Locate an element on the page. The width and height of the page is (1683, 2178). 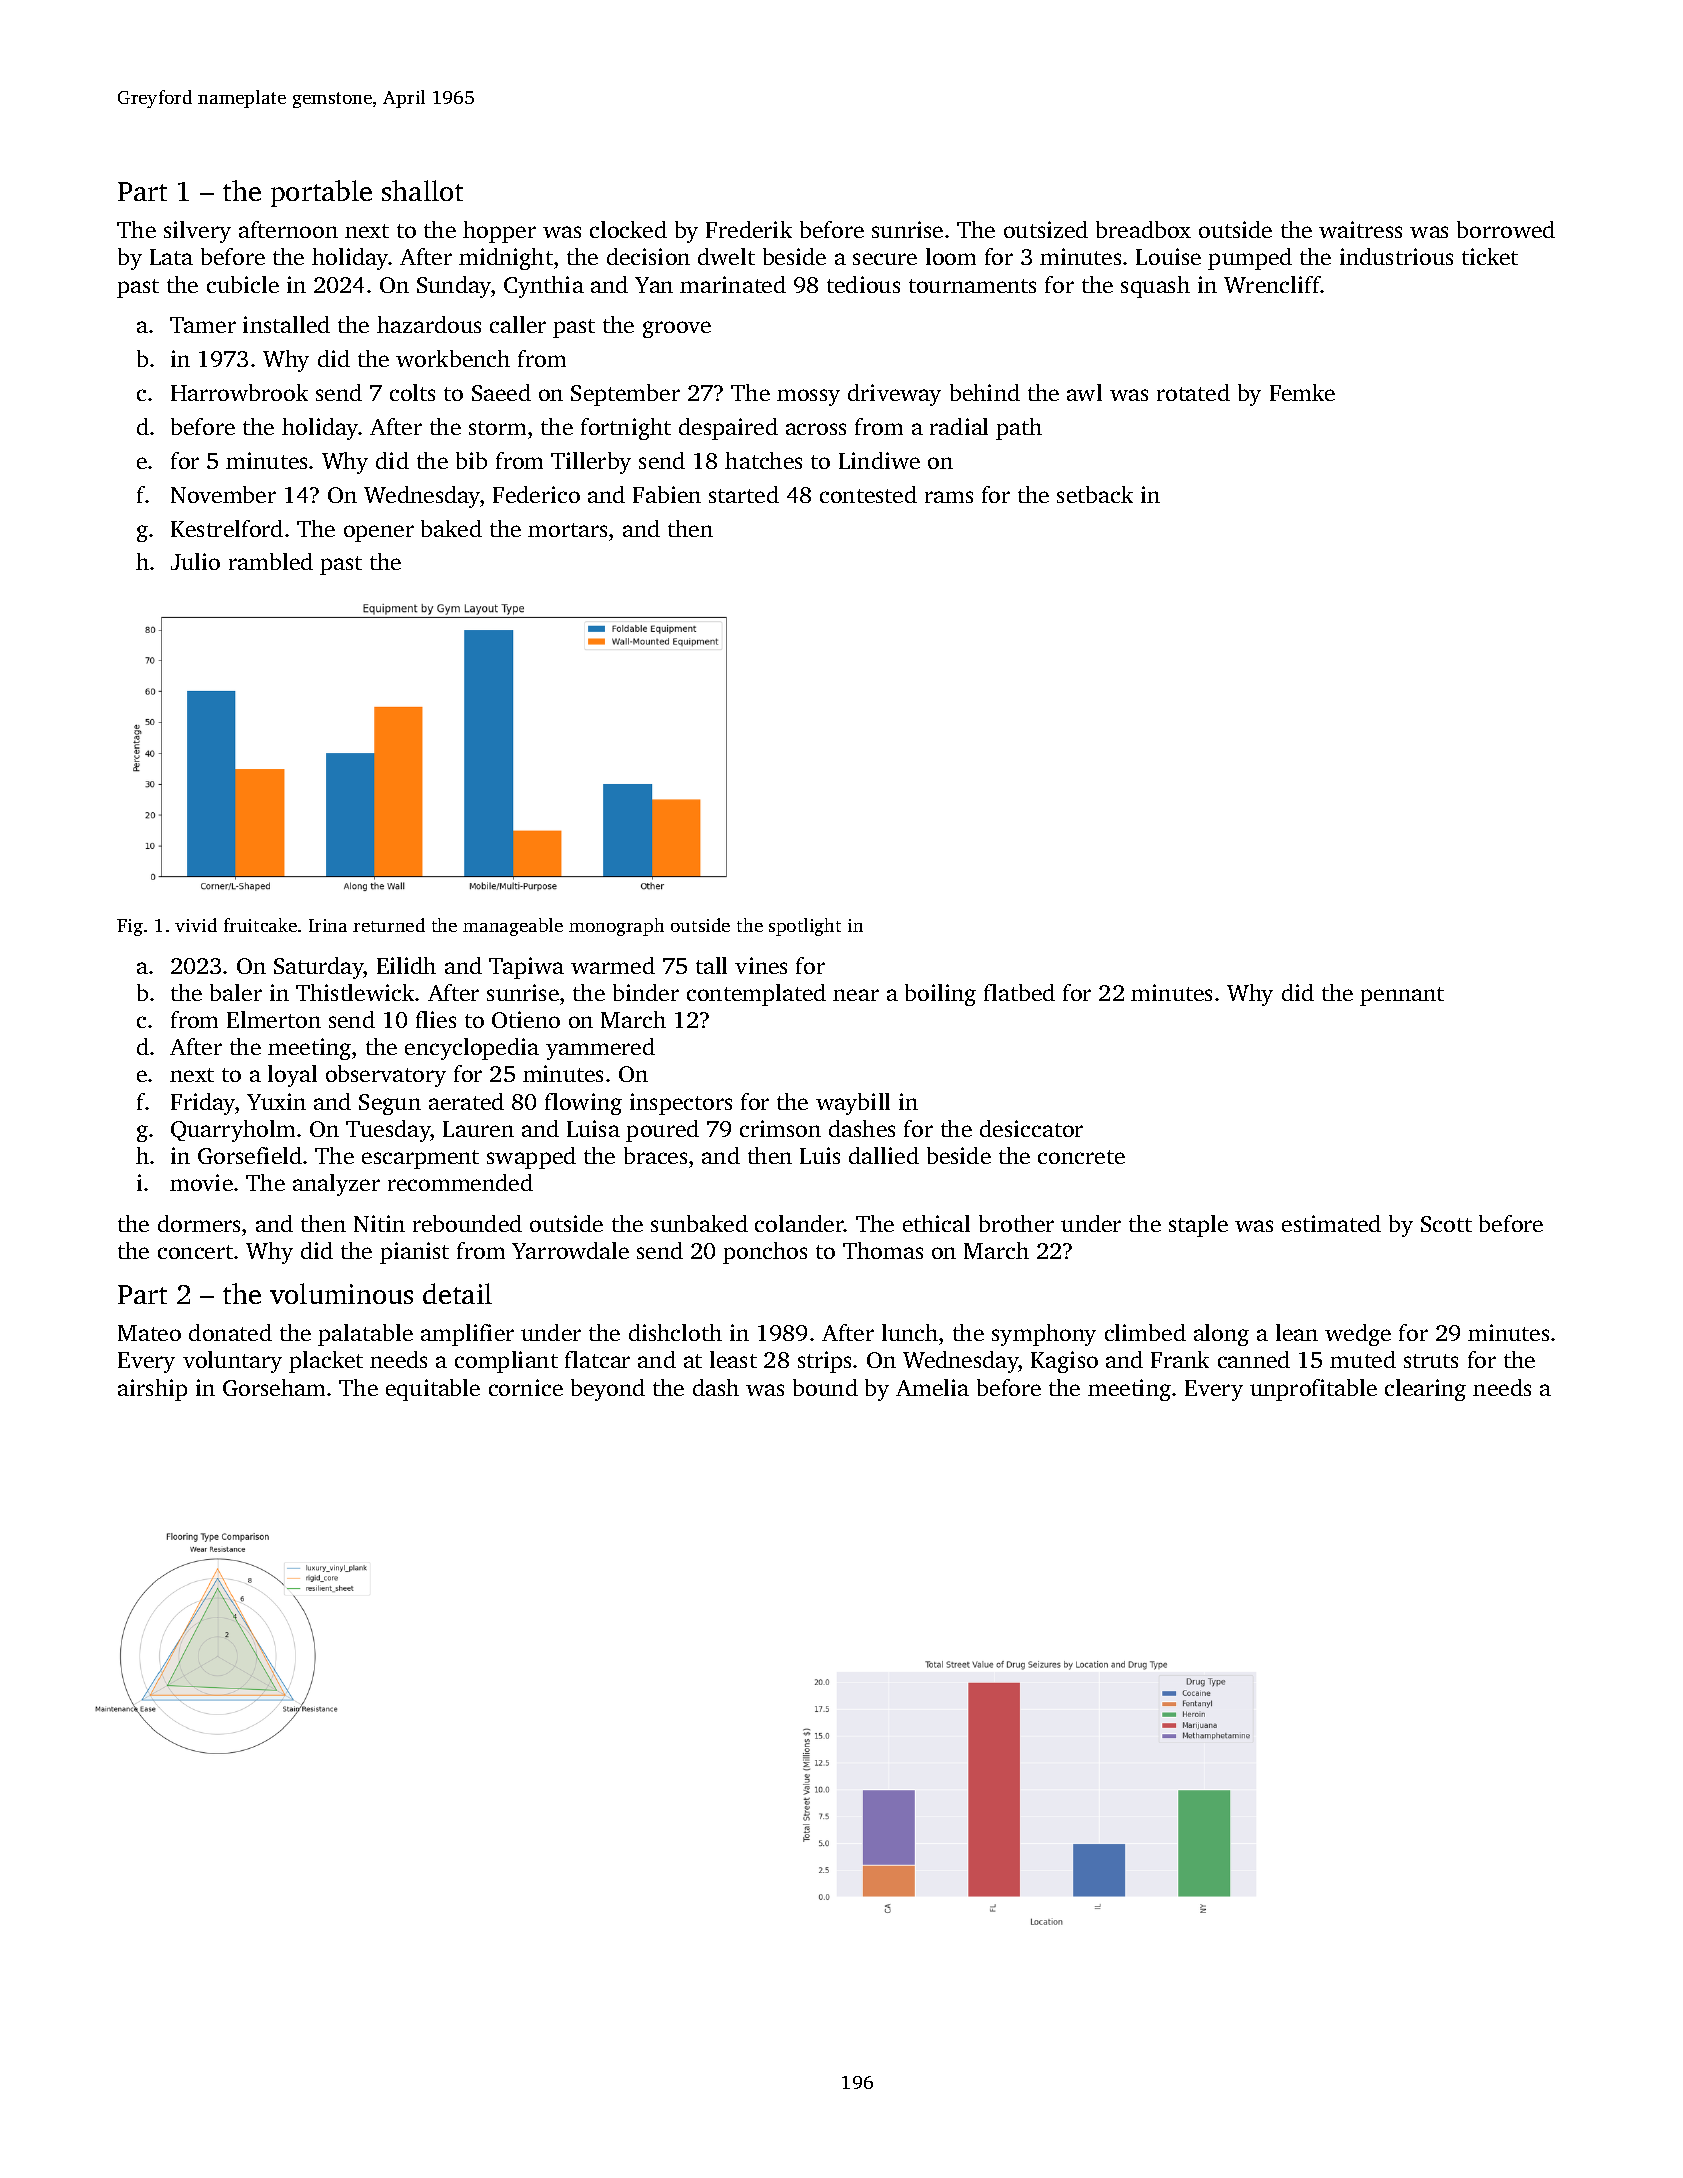
pennant is located at coordinates (1402, 996).
